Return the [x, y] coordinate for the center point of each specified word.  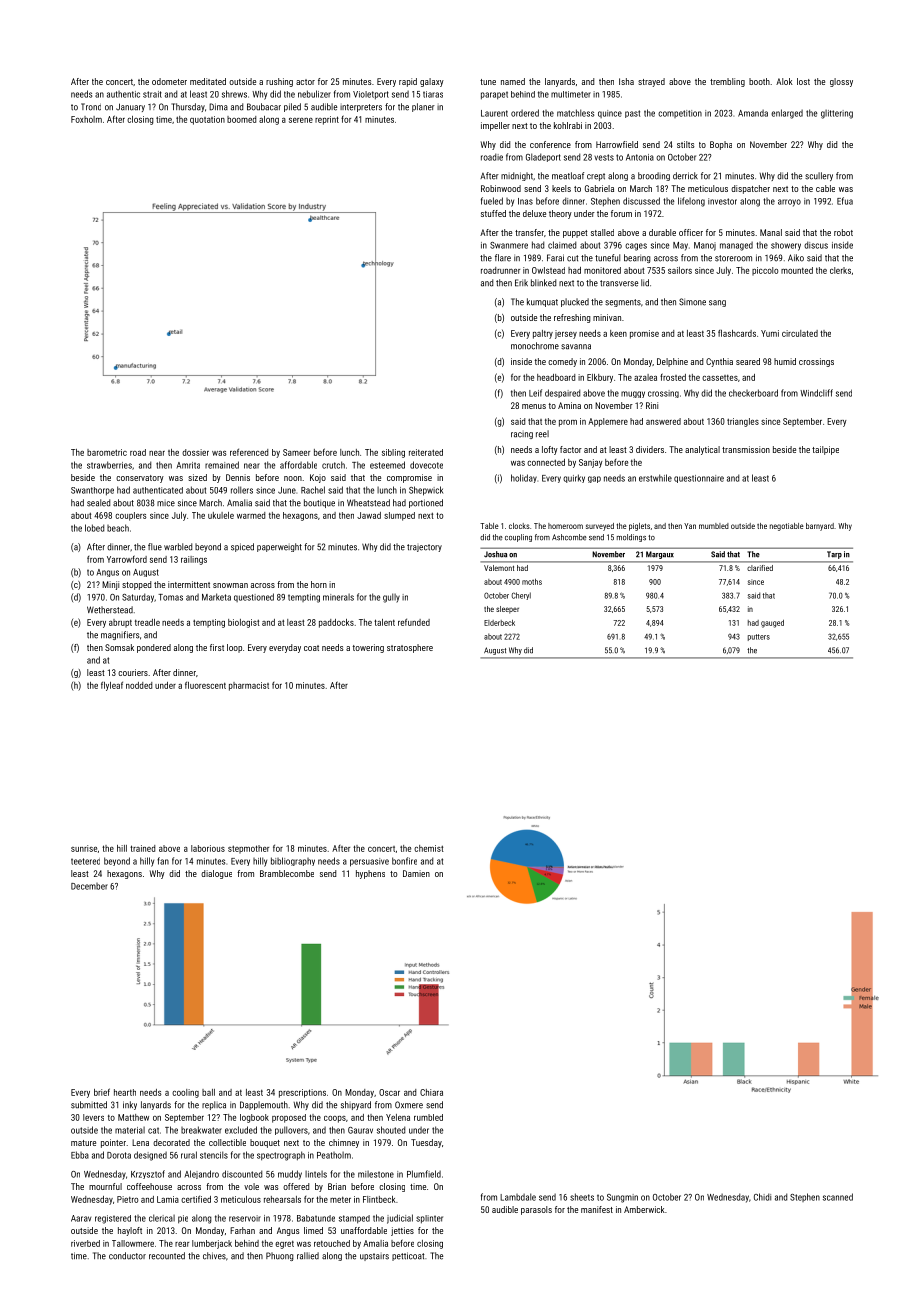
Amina [569, 405]
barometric [107, 452]
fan [163, 861]
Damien [416, 873]
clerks [840, 270]
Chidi [762, 1197]
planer [423, 107]
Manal [771, 232]
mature [83, 1143]
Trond [91, 107]
